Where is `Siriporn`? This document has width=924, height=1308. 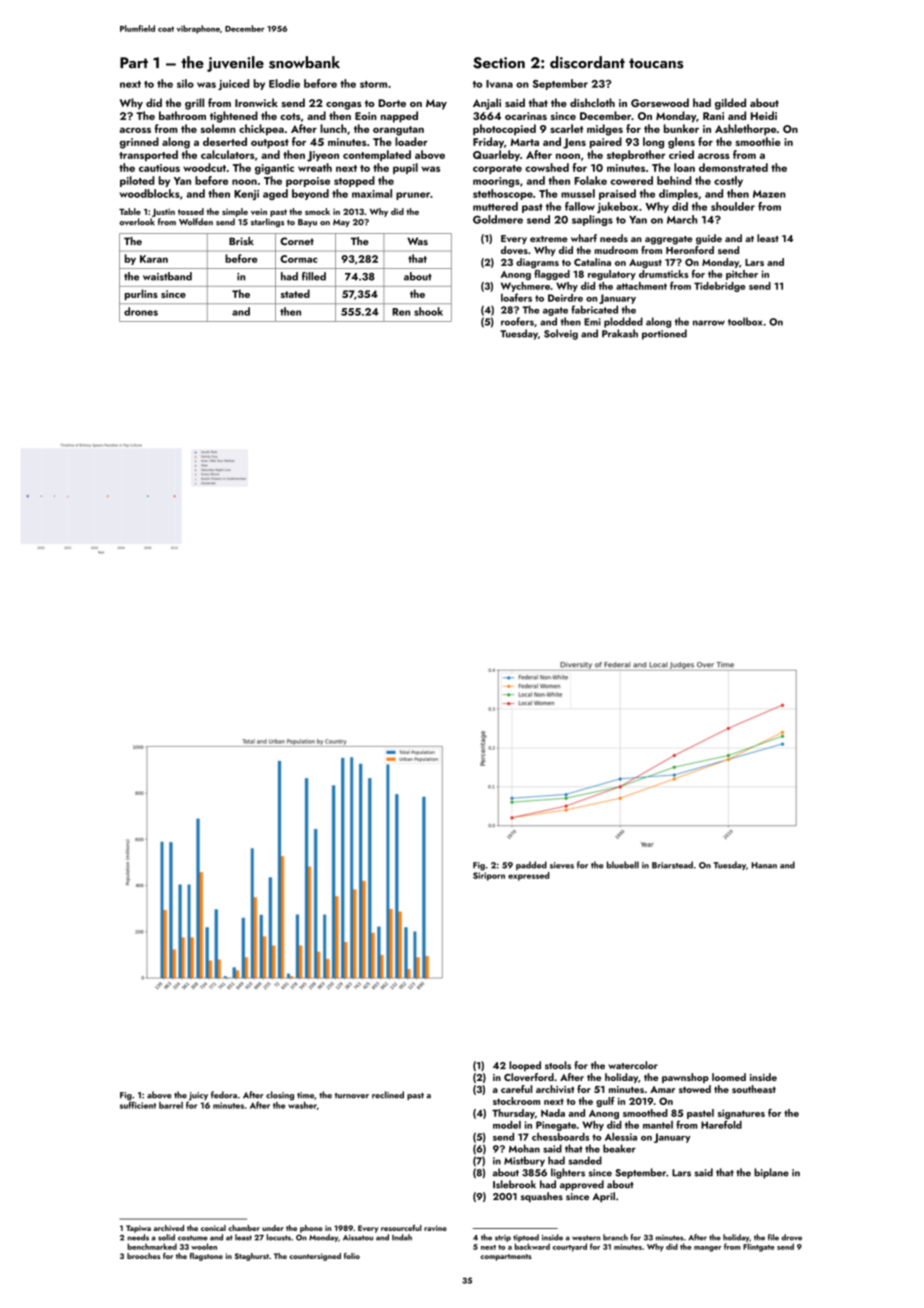 Siriporn is located at coordinates (489, 876).
